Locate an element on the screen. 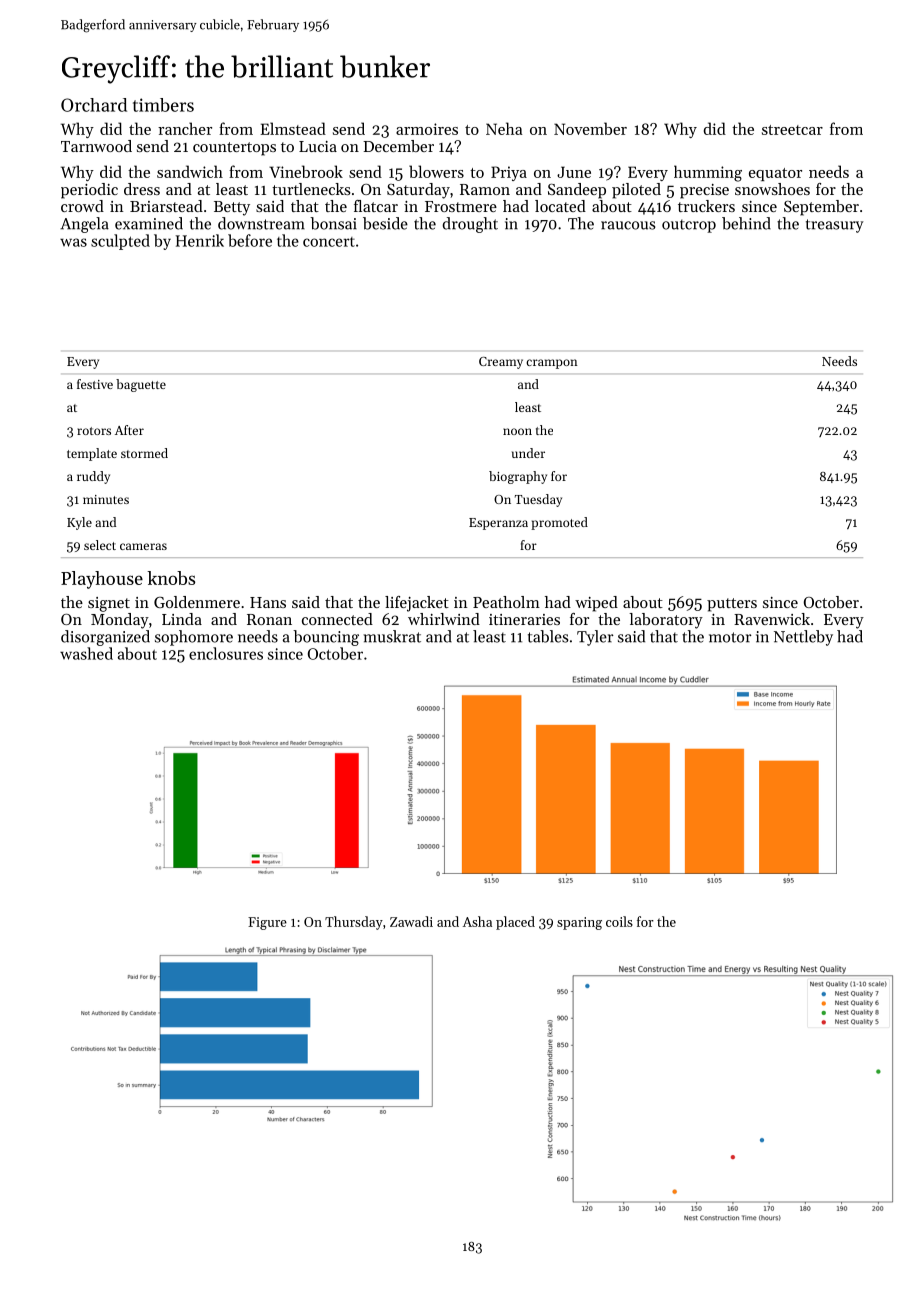 This screenshot has height=1308, width=924. template is located at coordinates (92, 454).
